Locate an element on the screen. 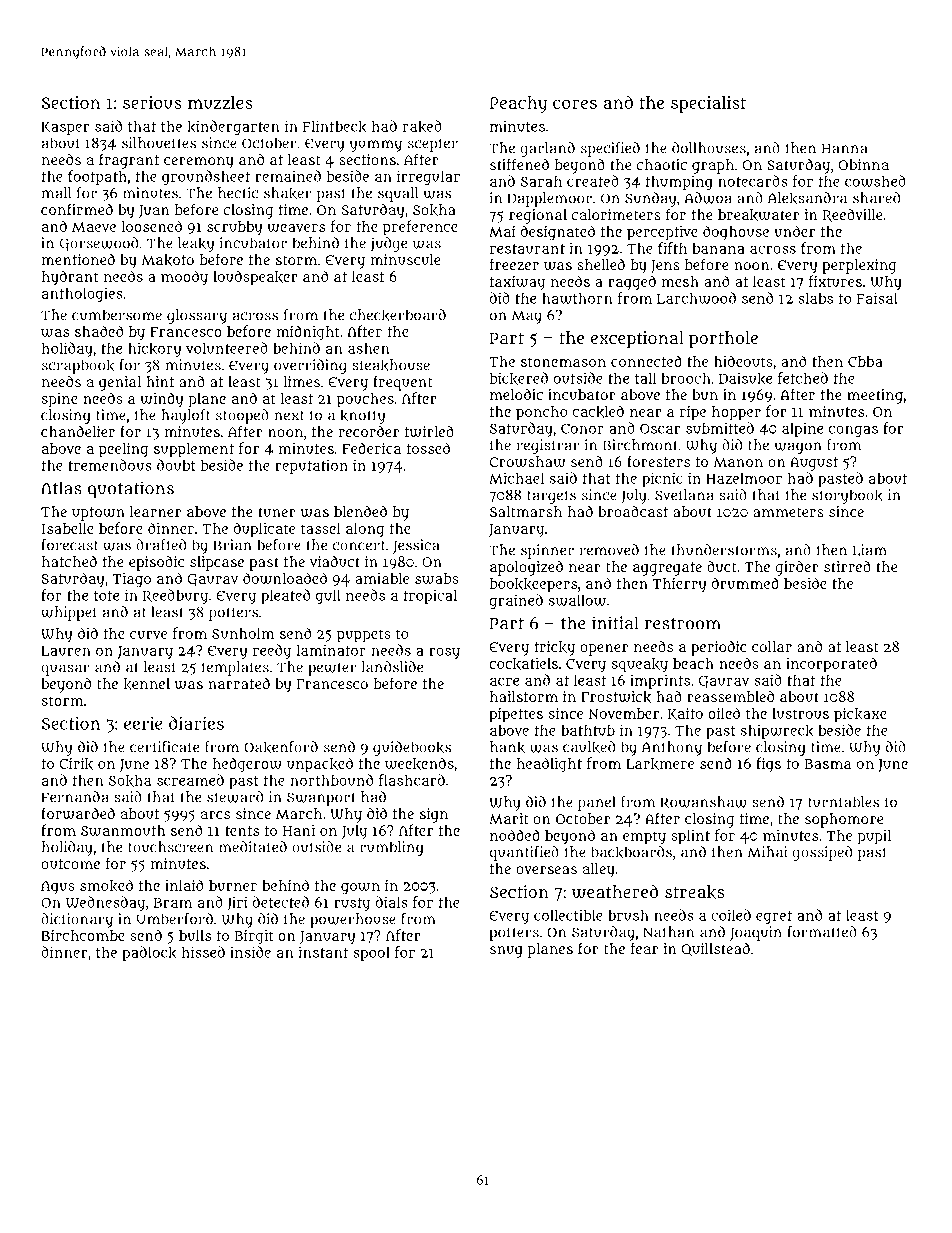 This screenshot has width=952, height=1233. regional is located at coordinates (538, 216).
